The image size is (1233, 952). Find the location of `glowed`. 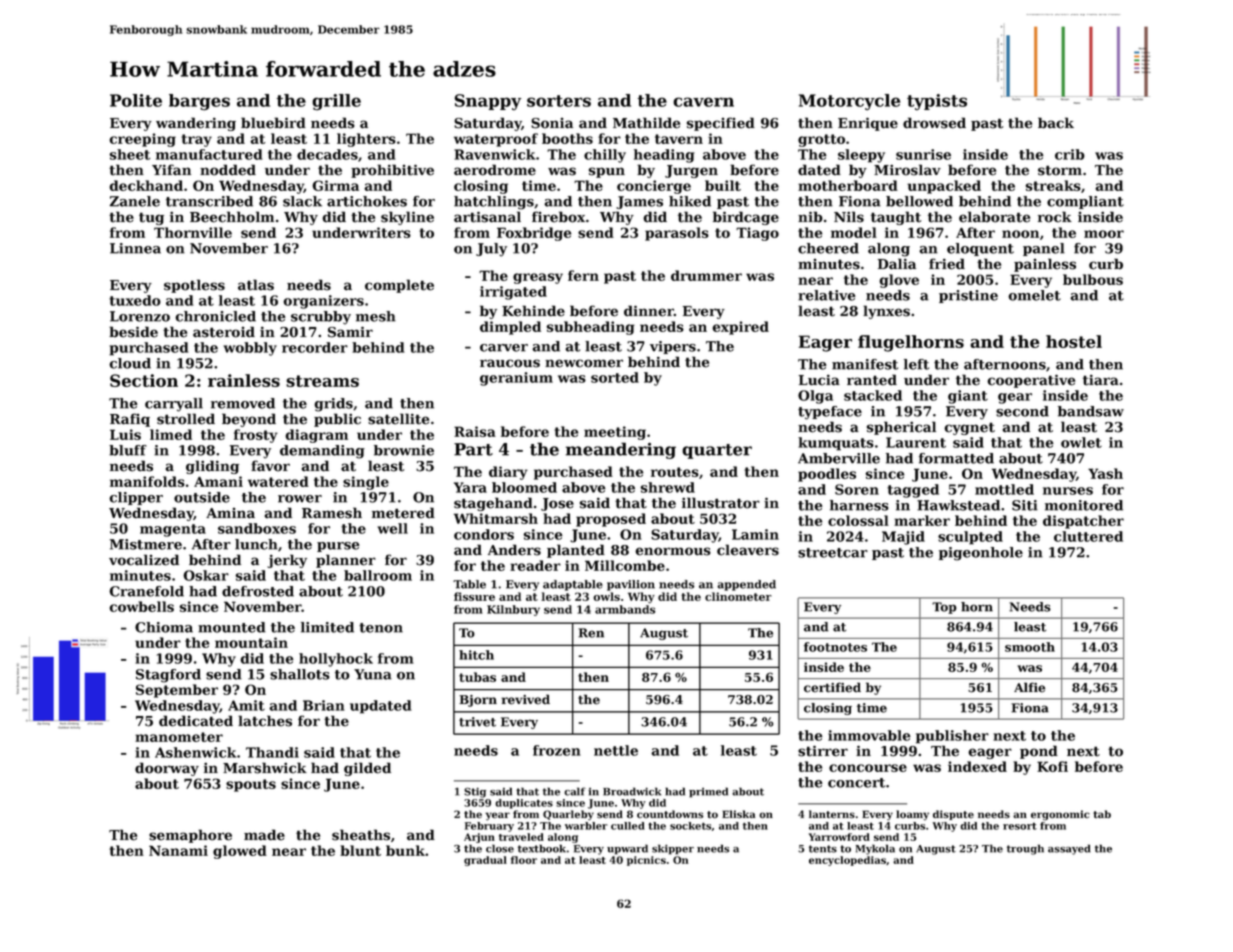

glowed is located at coordinates (240, 852).
